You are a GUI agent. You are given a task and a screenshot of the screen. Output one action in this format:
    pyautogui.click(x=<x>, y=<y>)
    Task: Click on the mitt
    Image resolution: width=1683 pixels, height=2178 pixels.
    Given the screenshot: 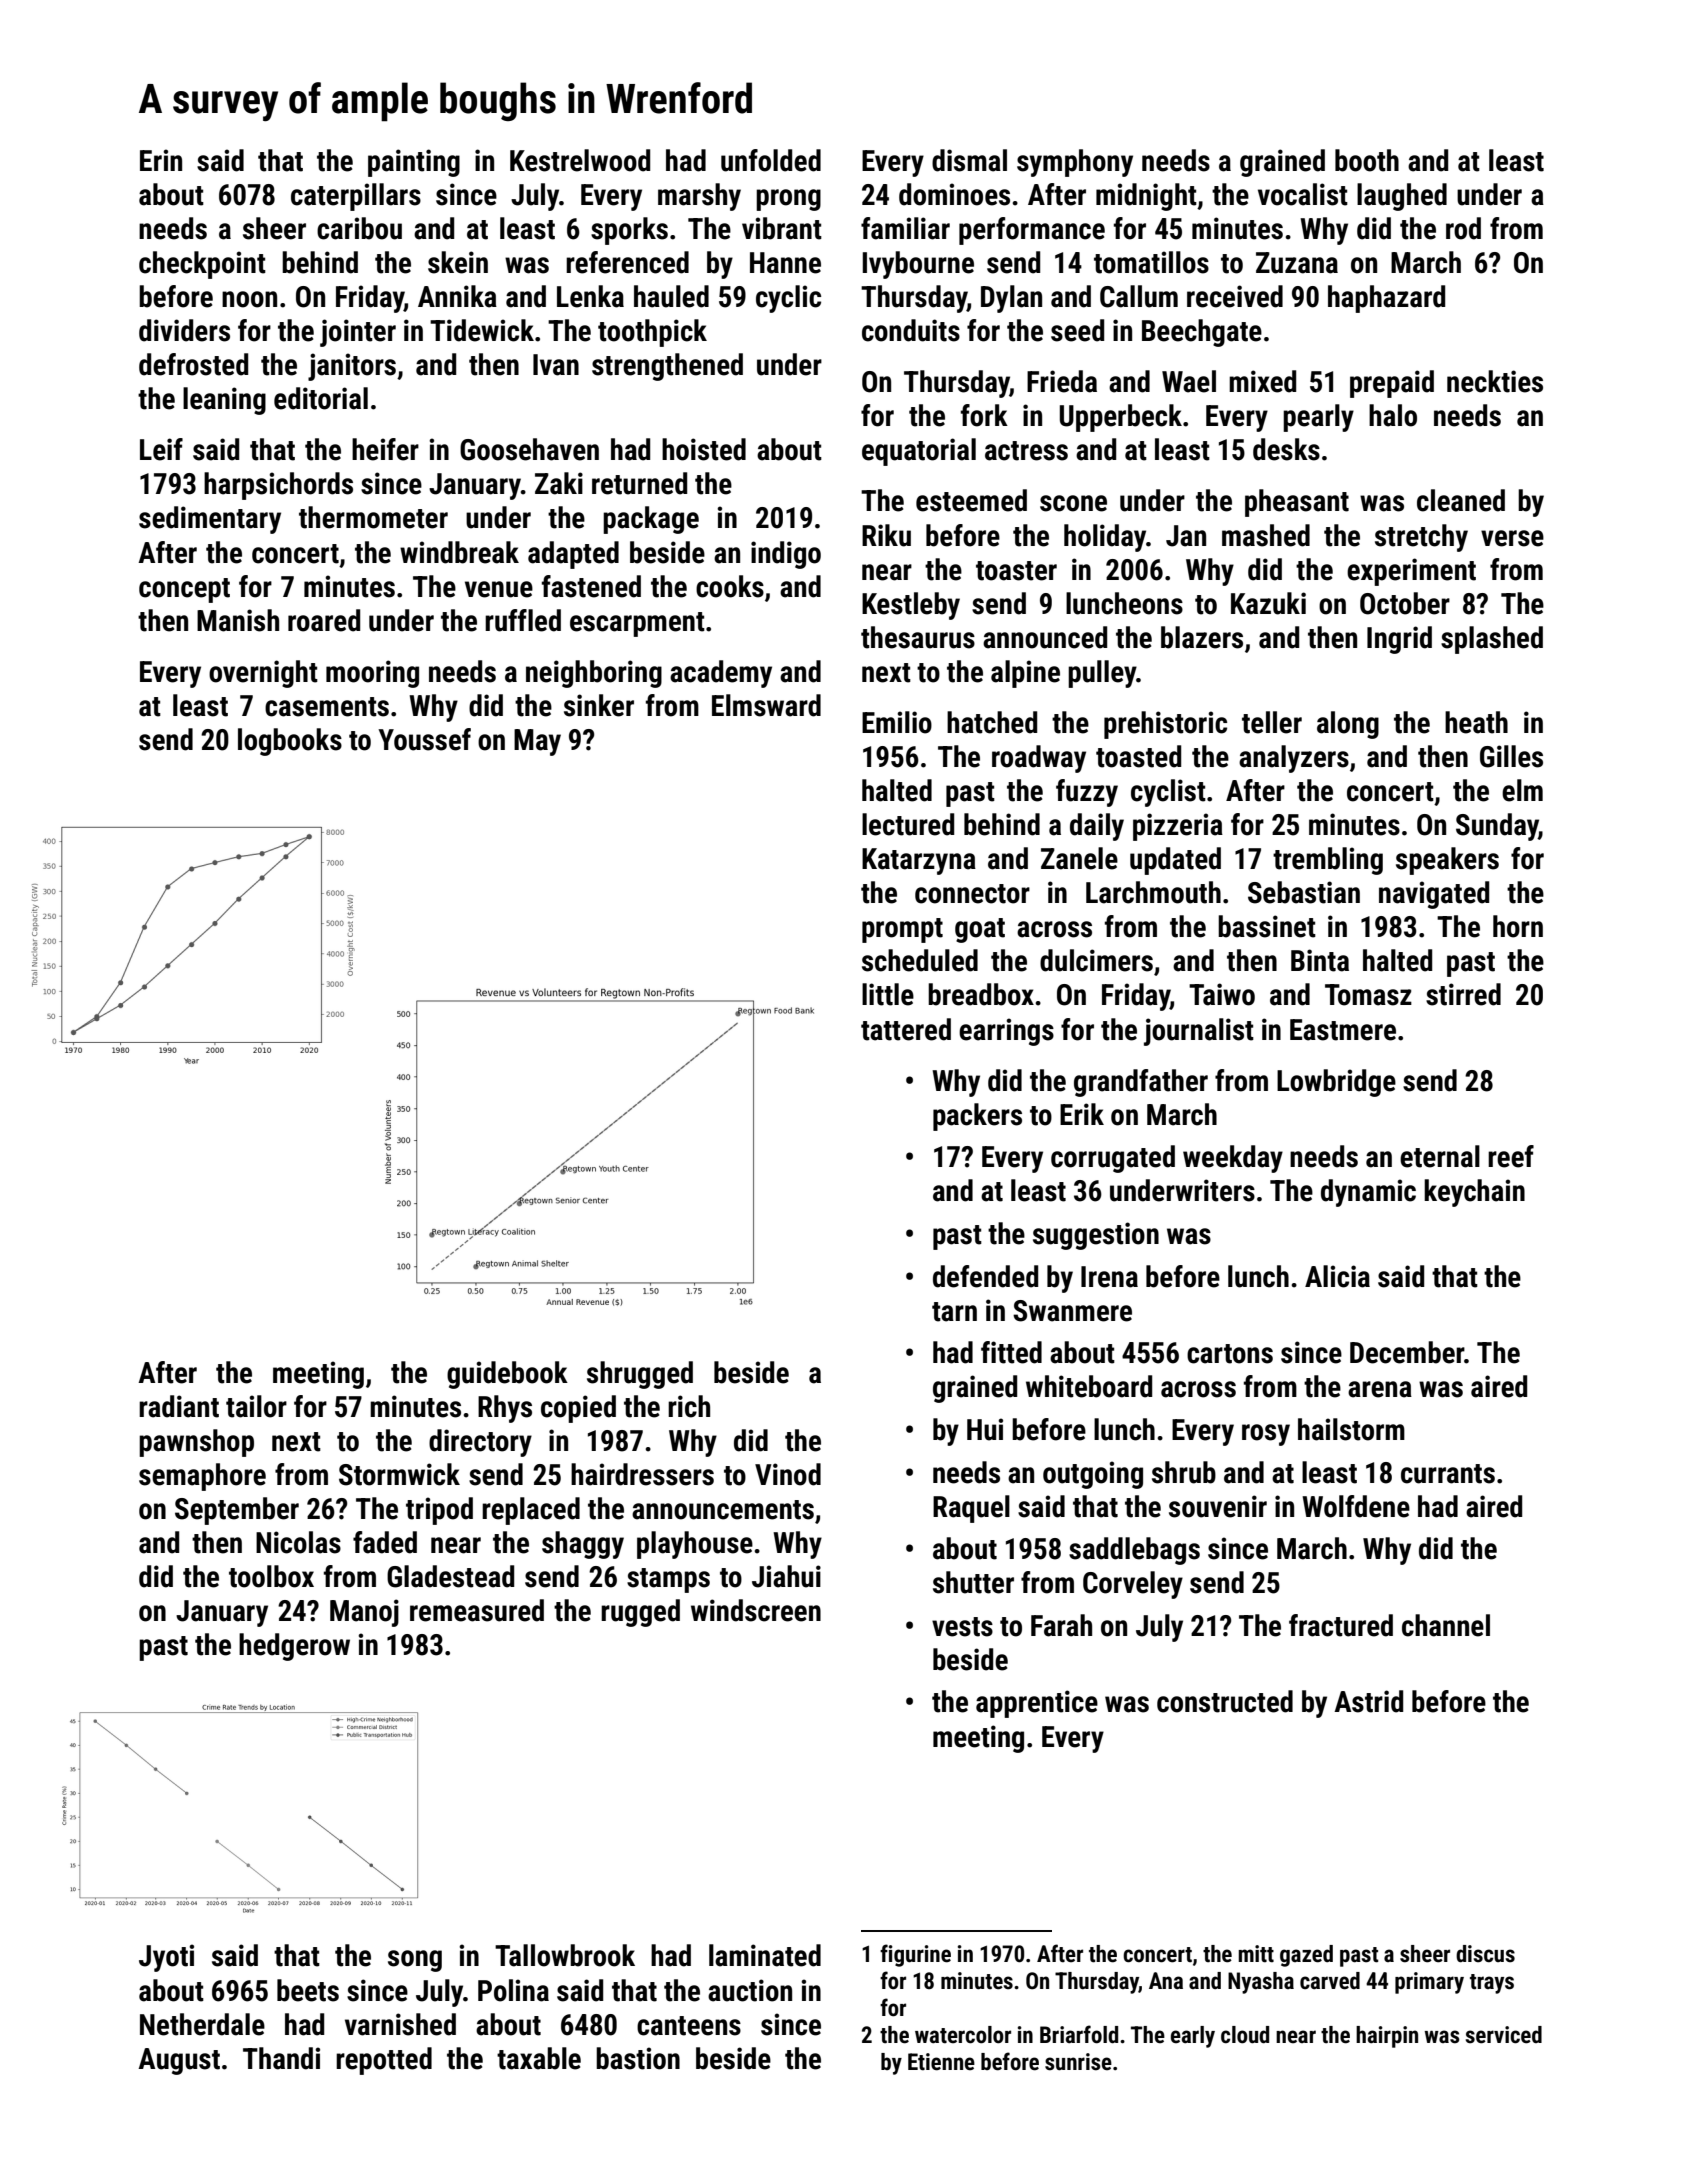 What is the action you would take?
    pyautogui.click(x=1256, y=1954)
